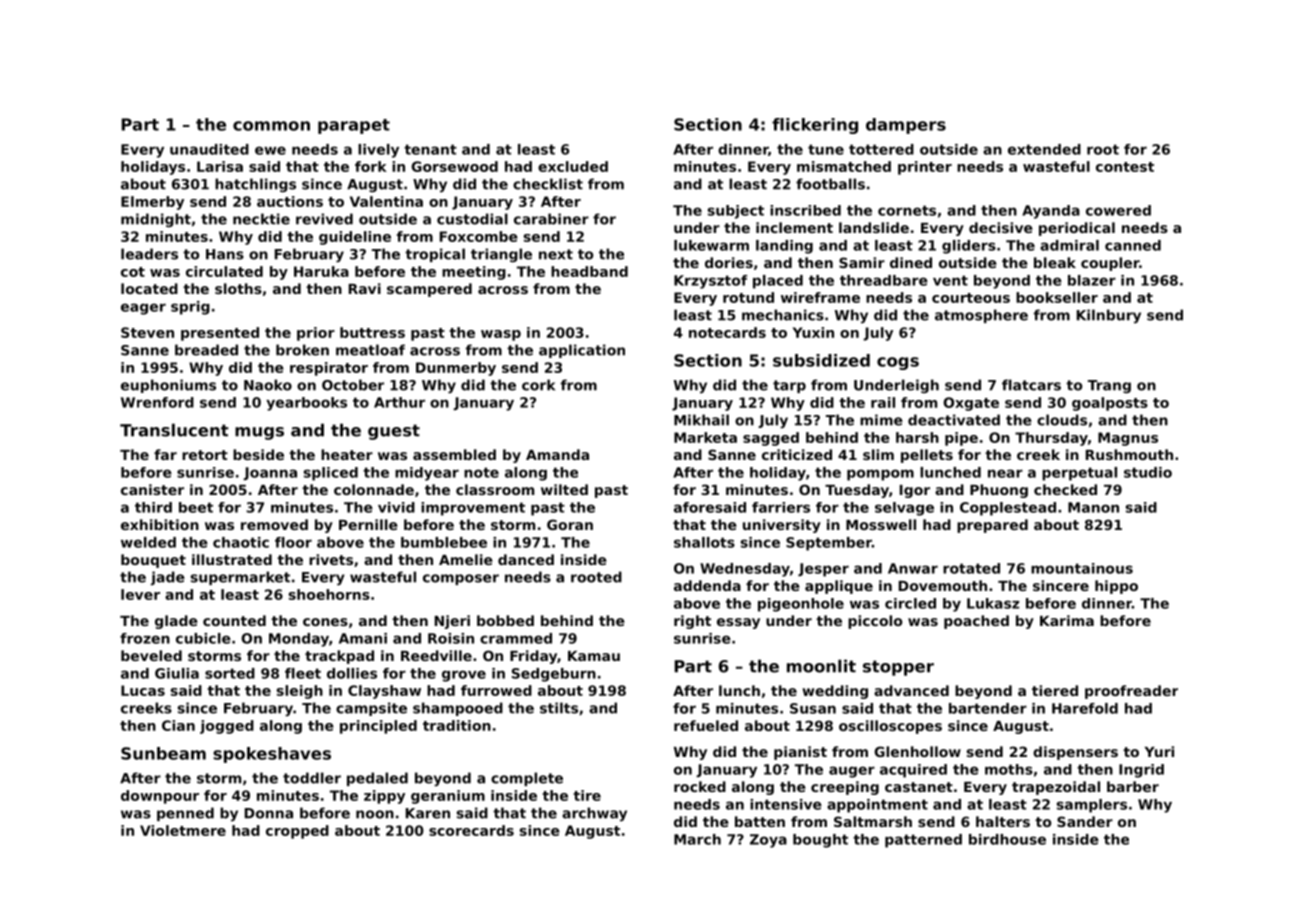 The width and height of the image is (1308, 924). What do you see at coordinates (140, 594) in the image?
I see `lever` at bounding box center [140, 594].
